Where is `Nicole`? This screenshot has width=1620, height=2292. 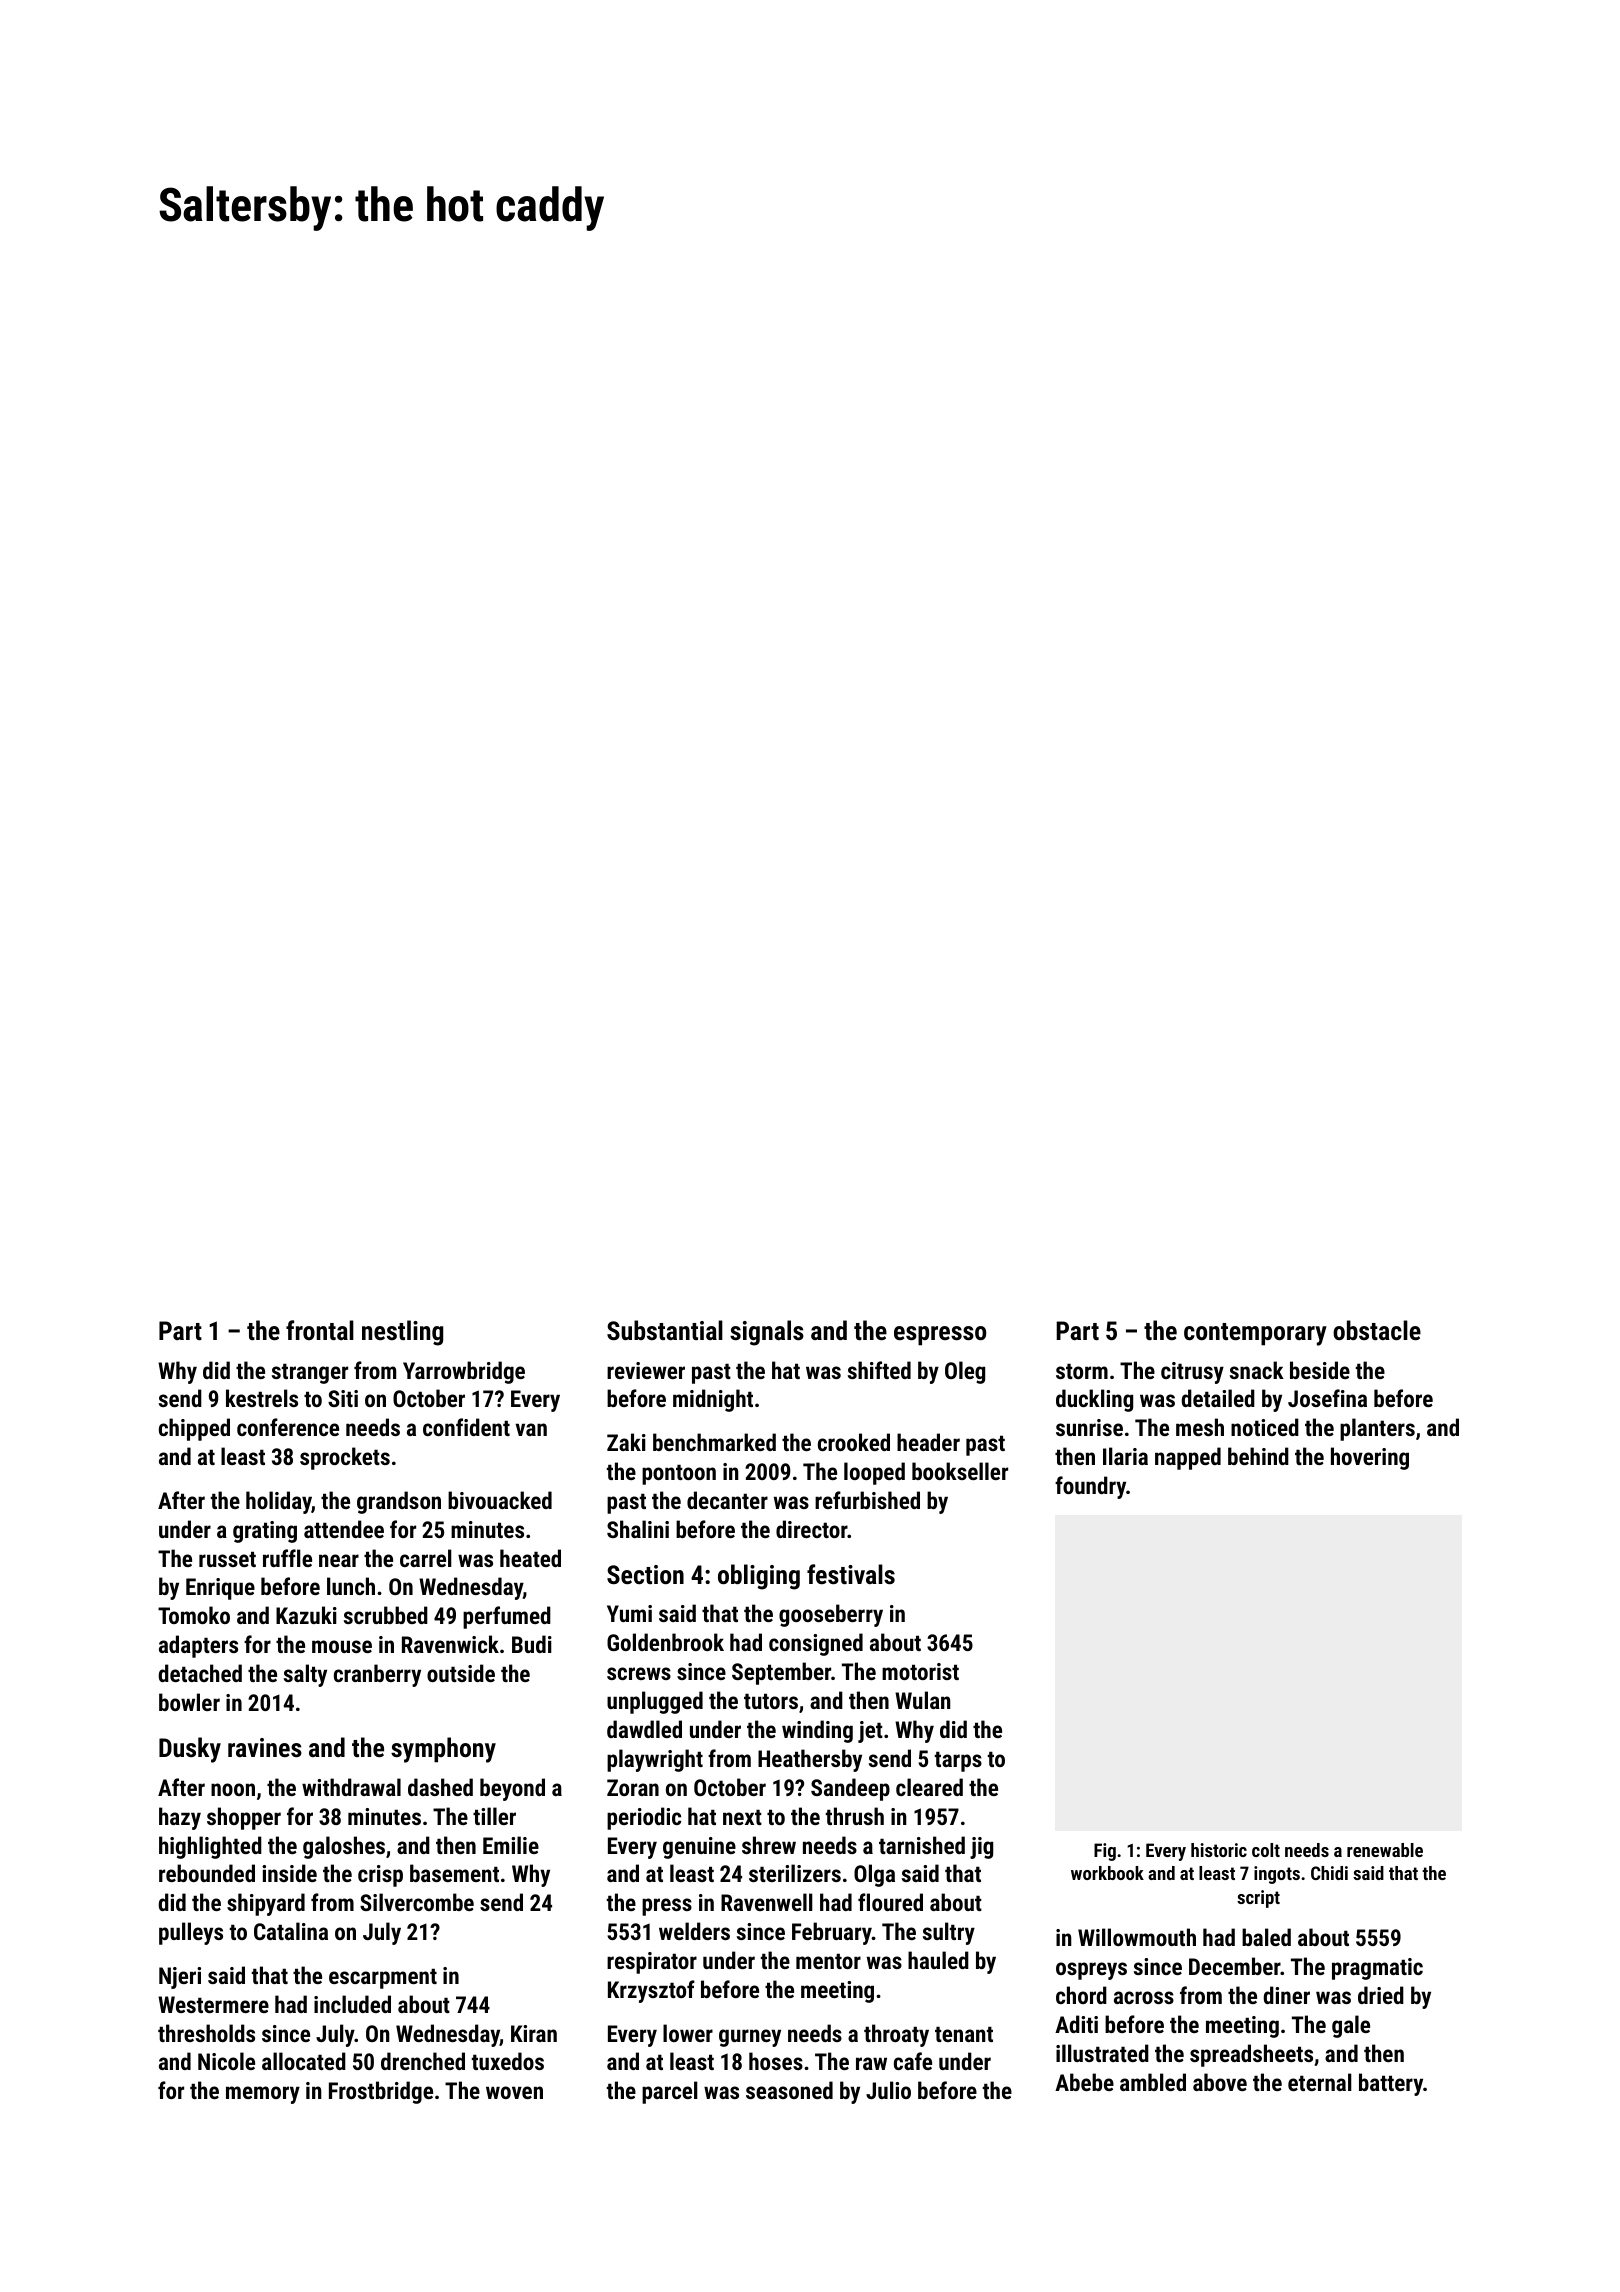
Nicole is located at coordinates (226, 2061).
